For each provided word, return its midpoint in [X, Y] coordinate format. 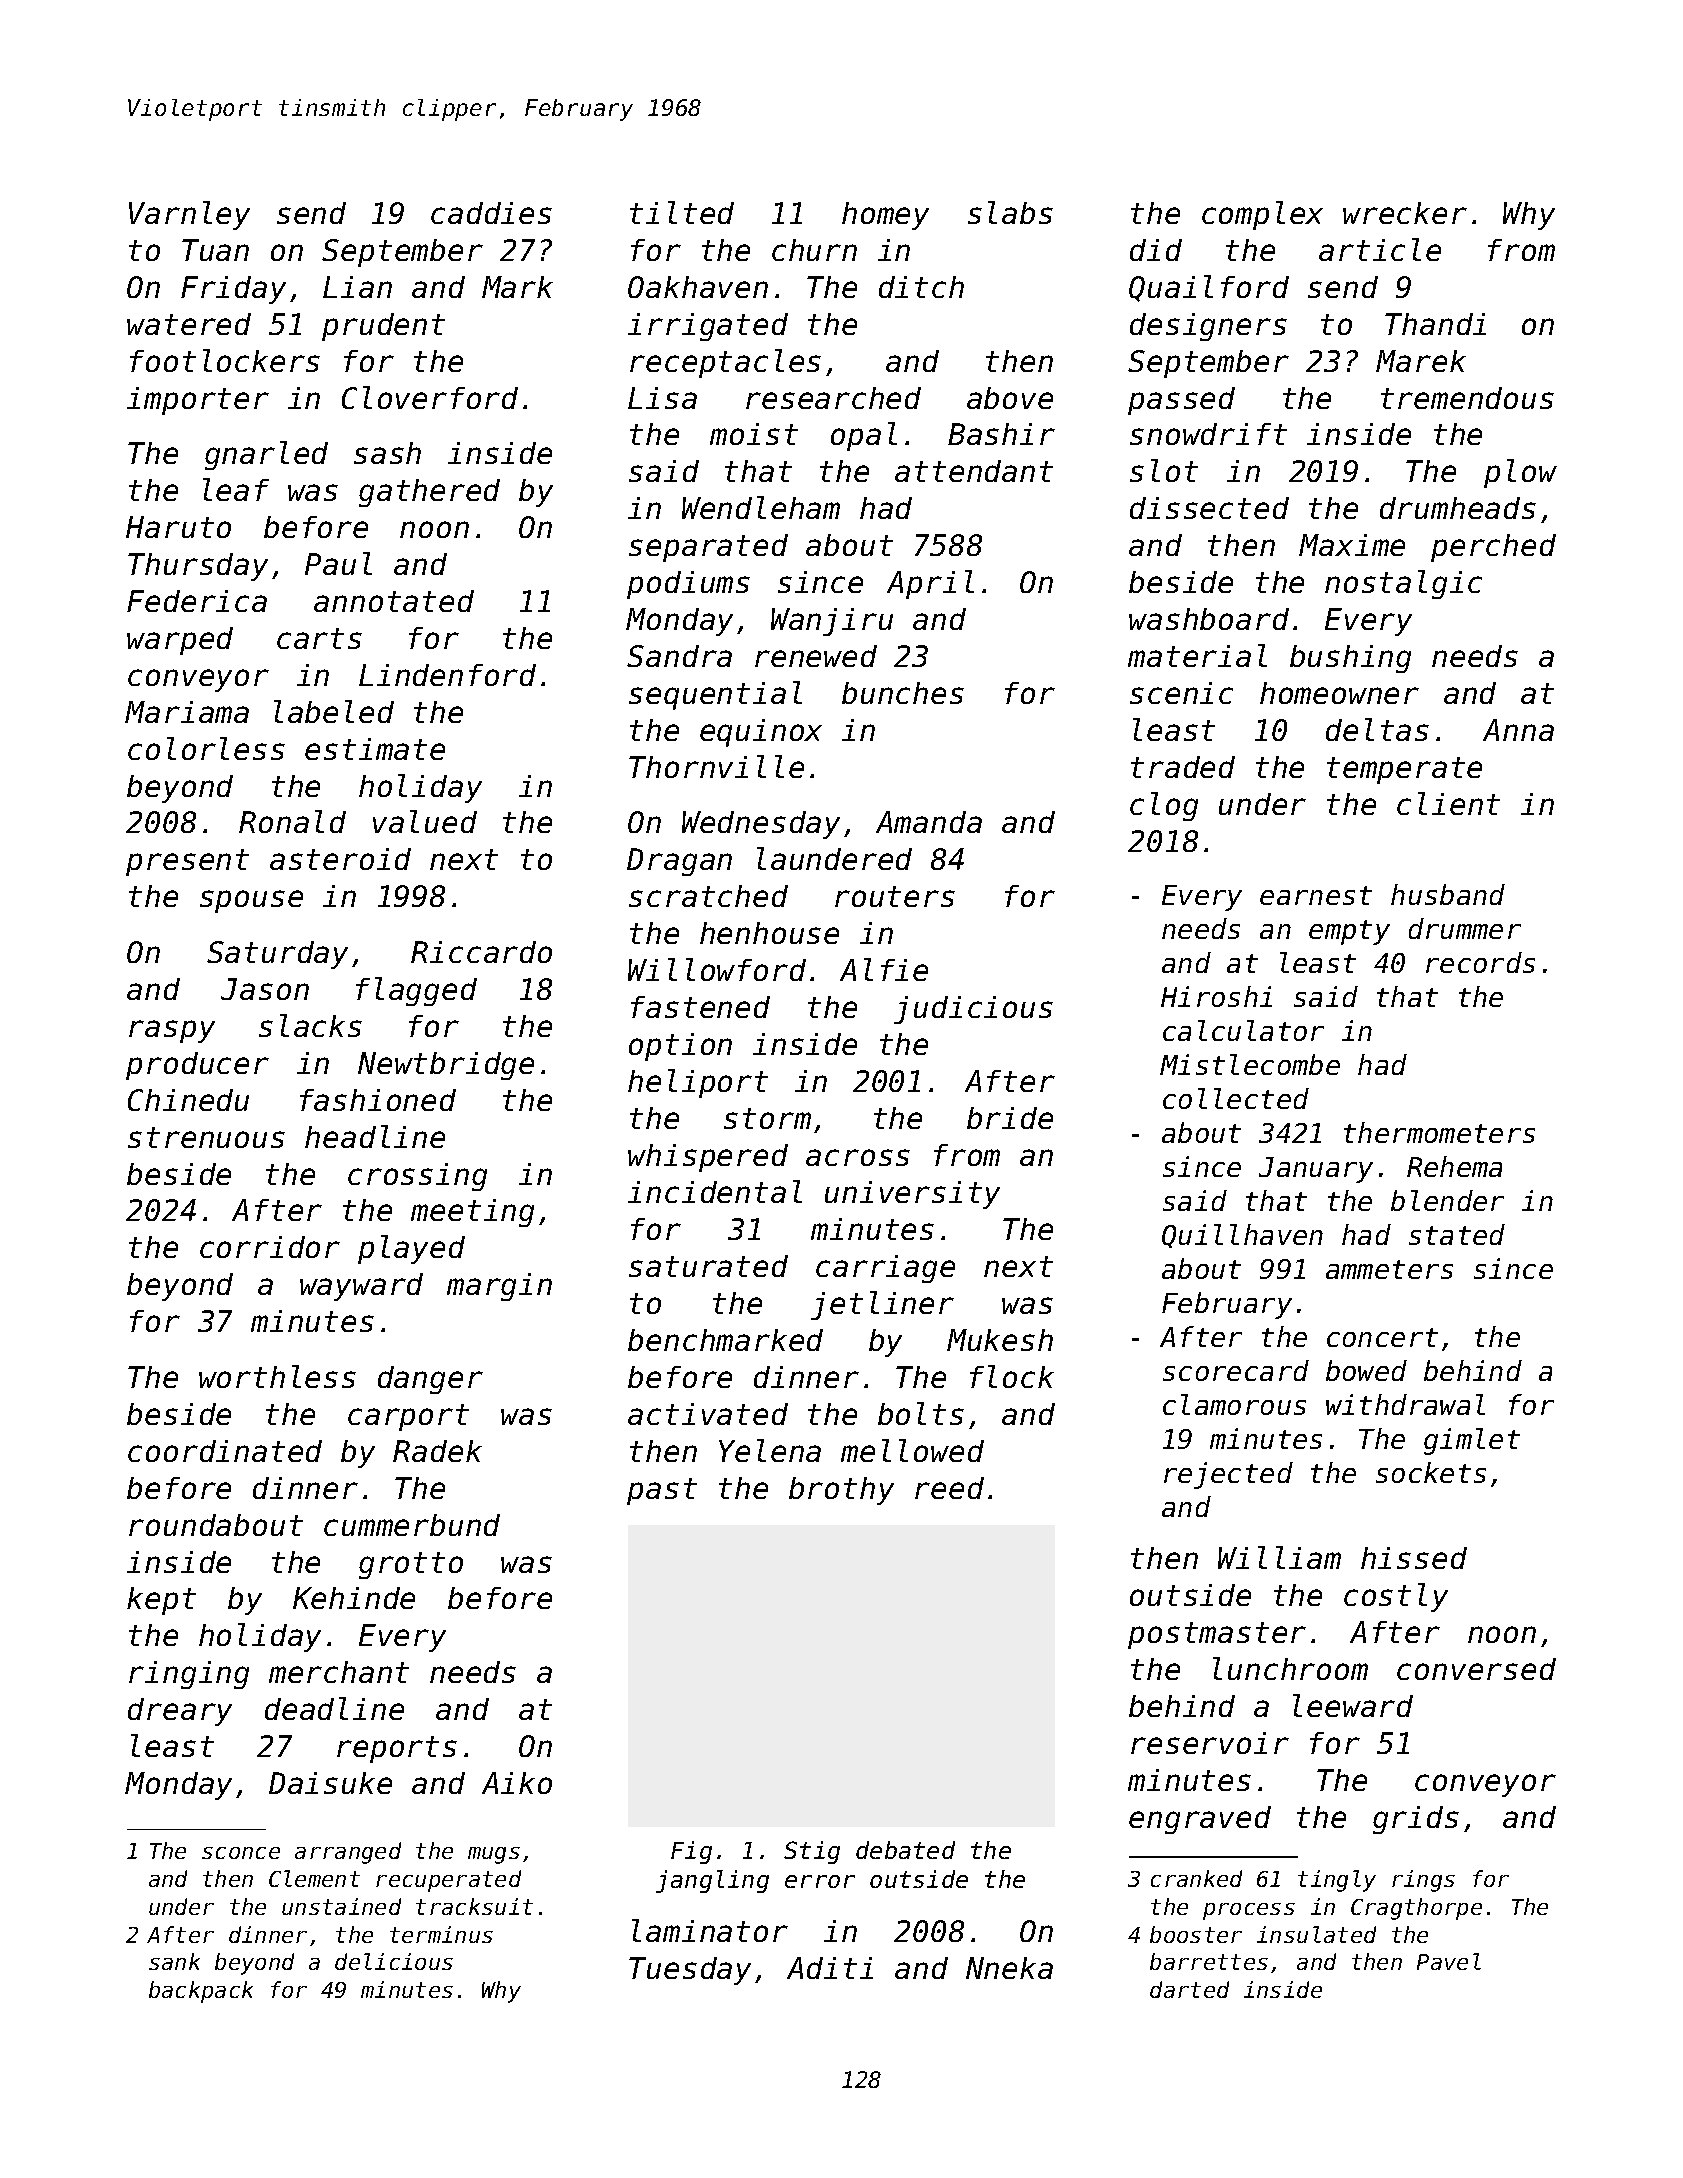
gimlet [1472, 1441]
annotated [394, 601]
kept [161, 1601]
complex [1262, 215]
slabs [1010, 212]
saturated [708, 1266]
